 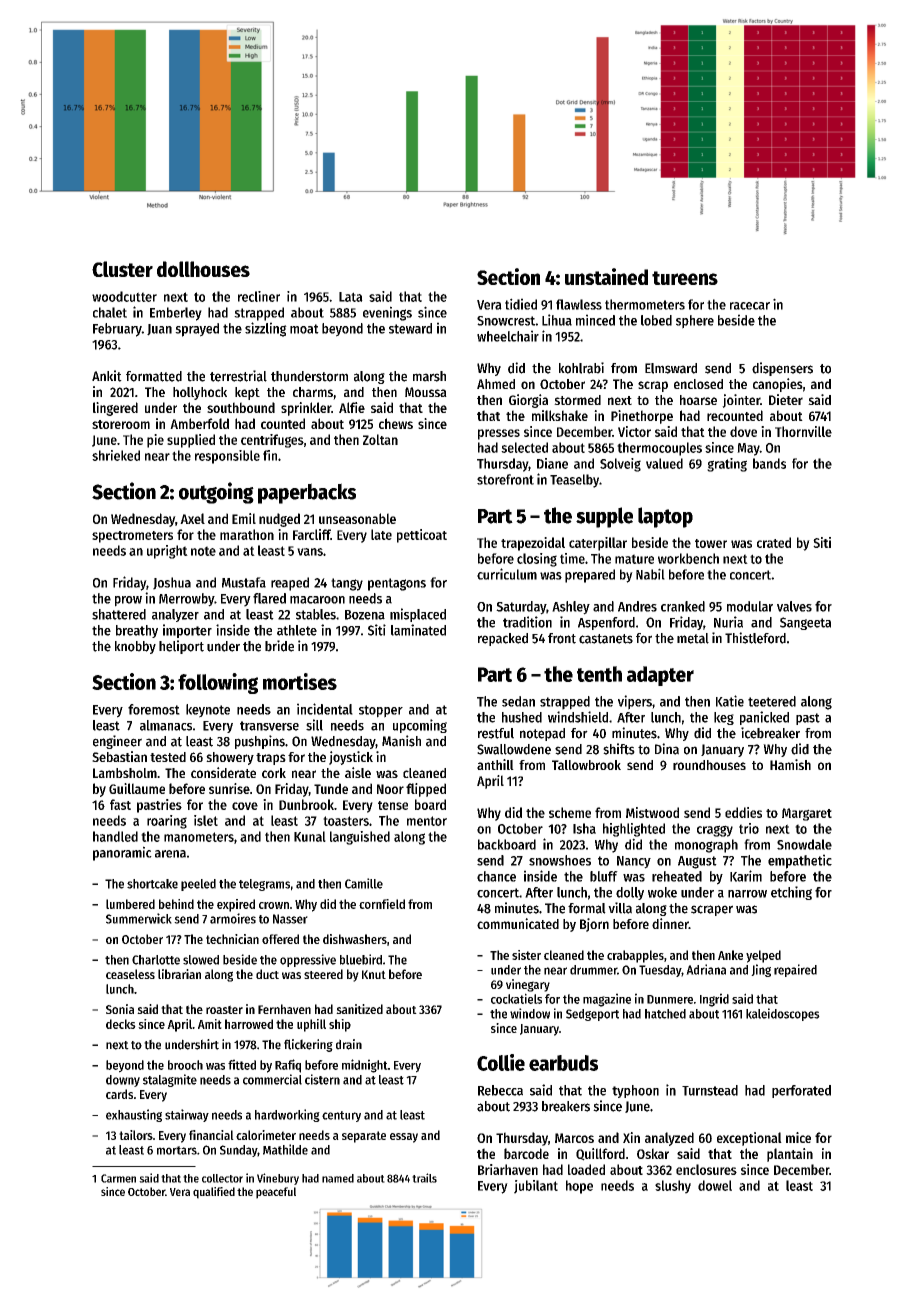 I want to click on tidied, so click(x=521, y=304).
